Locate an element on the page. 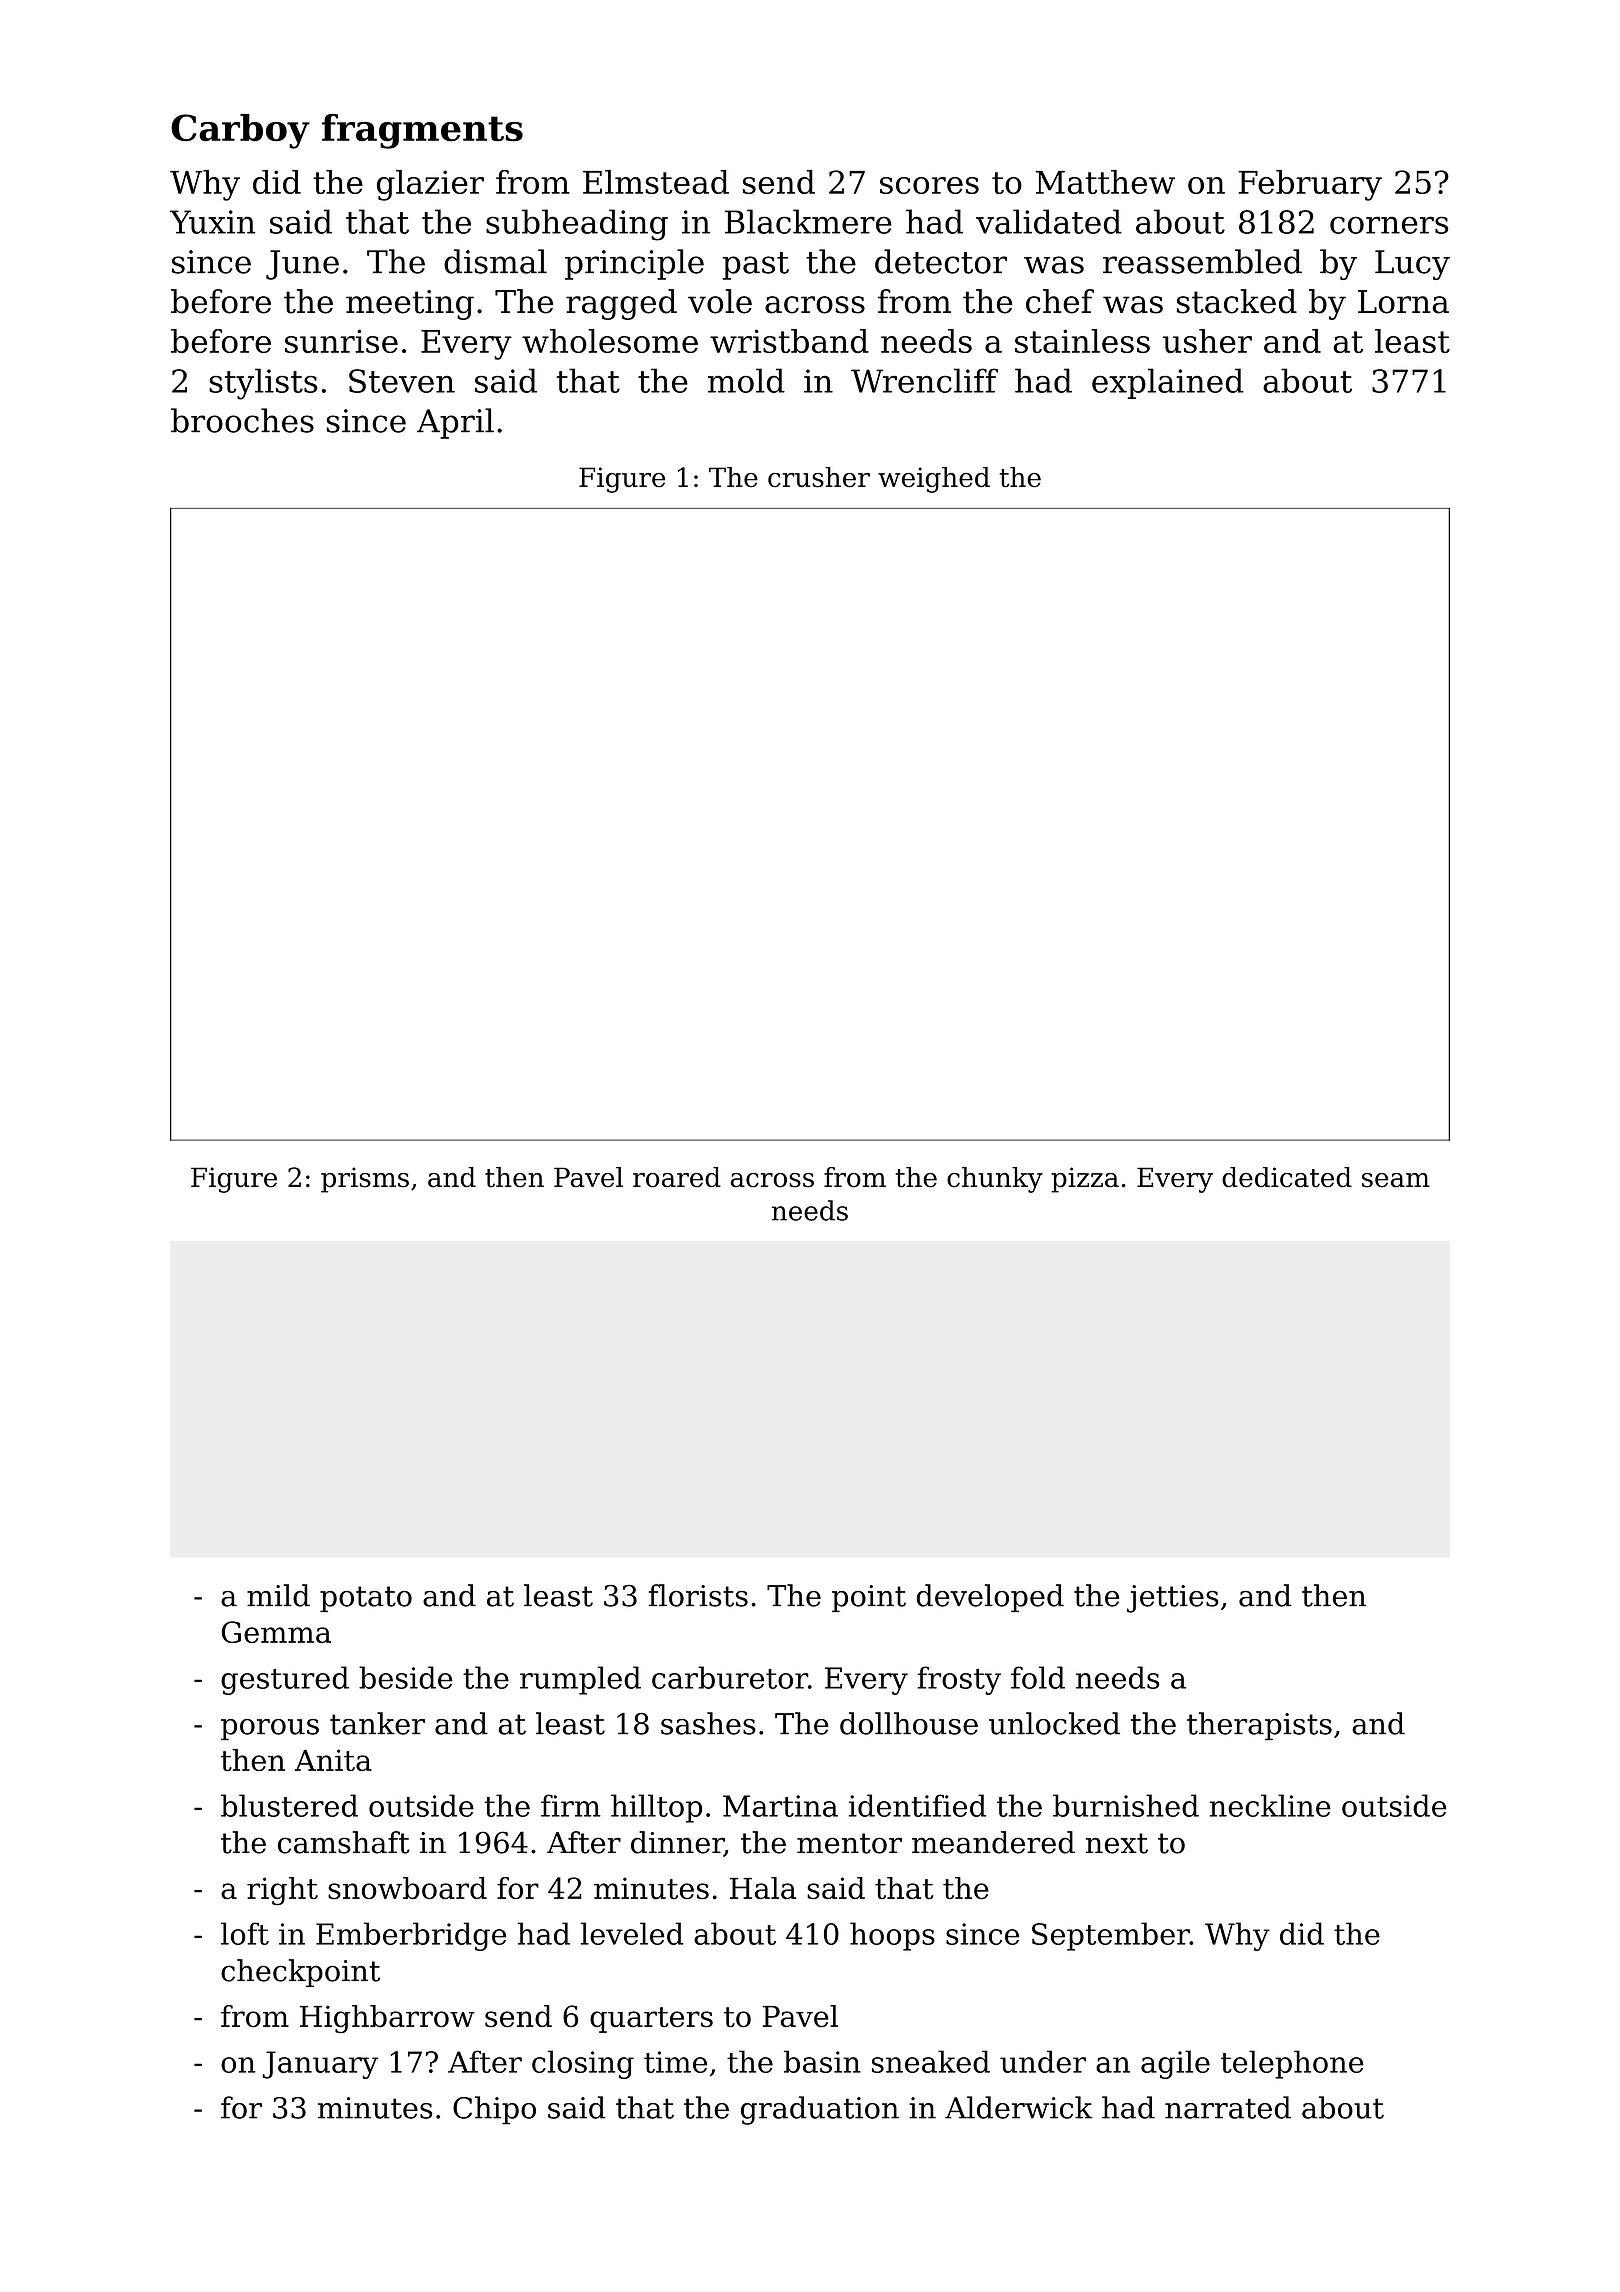 The image size is (1620, 2292). telephone is located at coordinates (1292, 2064).
